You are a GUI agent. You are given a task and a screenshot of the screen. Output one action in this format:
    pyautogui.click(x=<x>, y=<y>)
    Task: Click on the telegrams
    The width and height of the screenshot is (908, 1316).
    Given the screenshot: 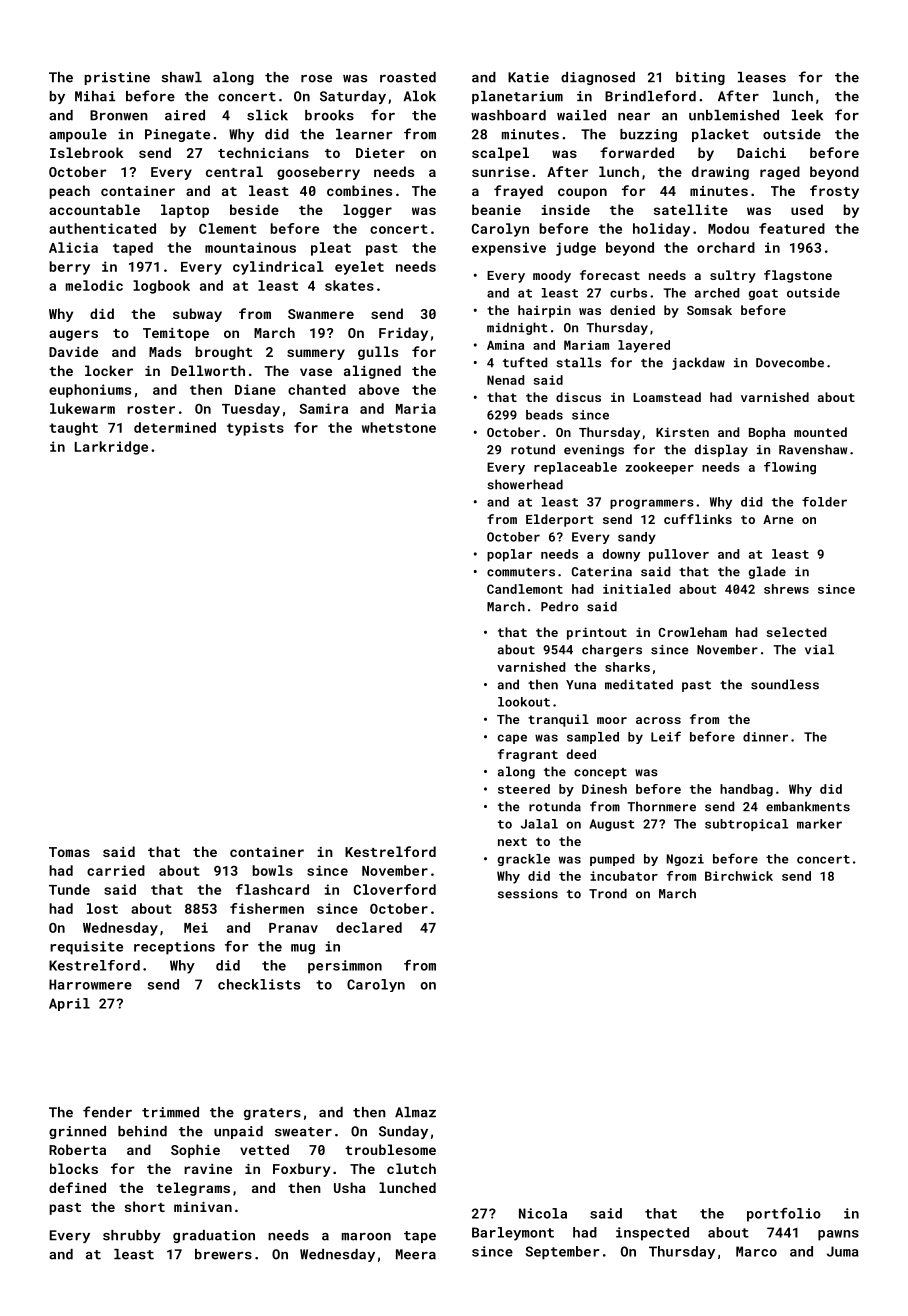 What is the action you would take?
    pyautogui.click(x=193, y=1189)
